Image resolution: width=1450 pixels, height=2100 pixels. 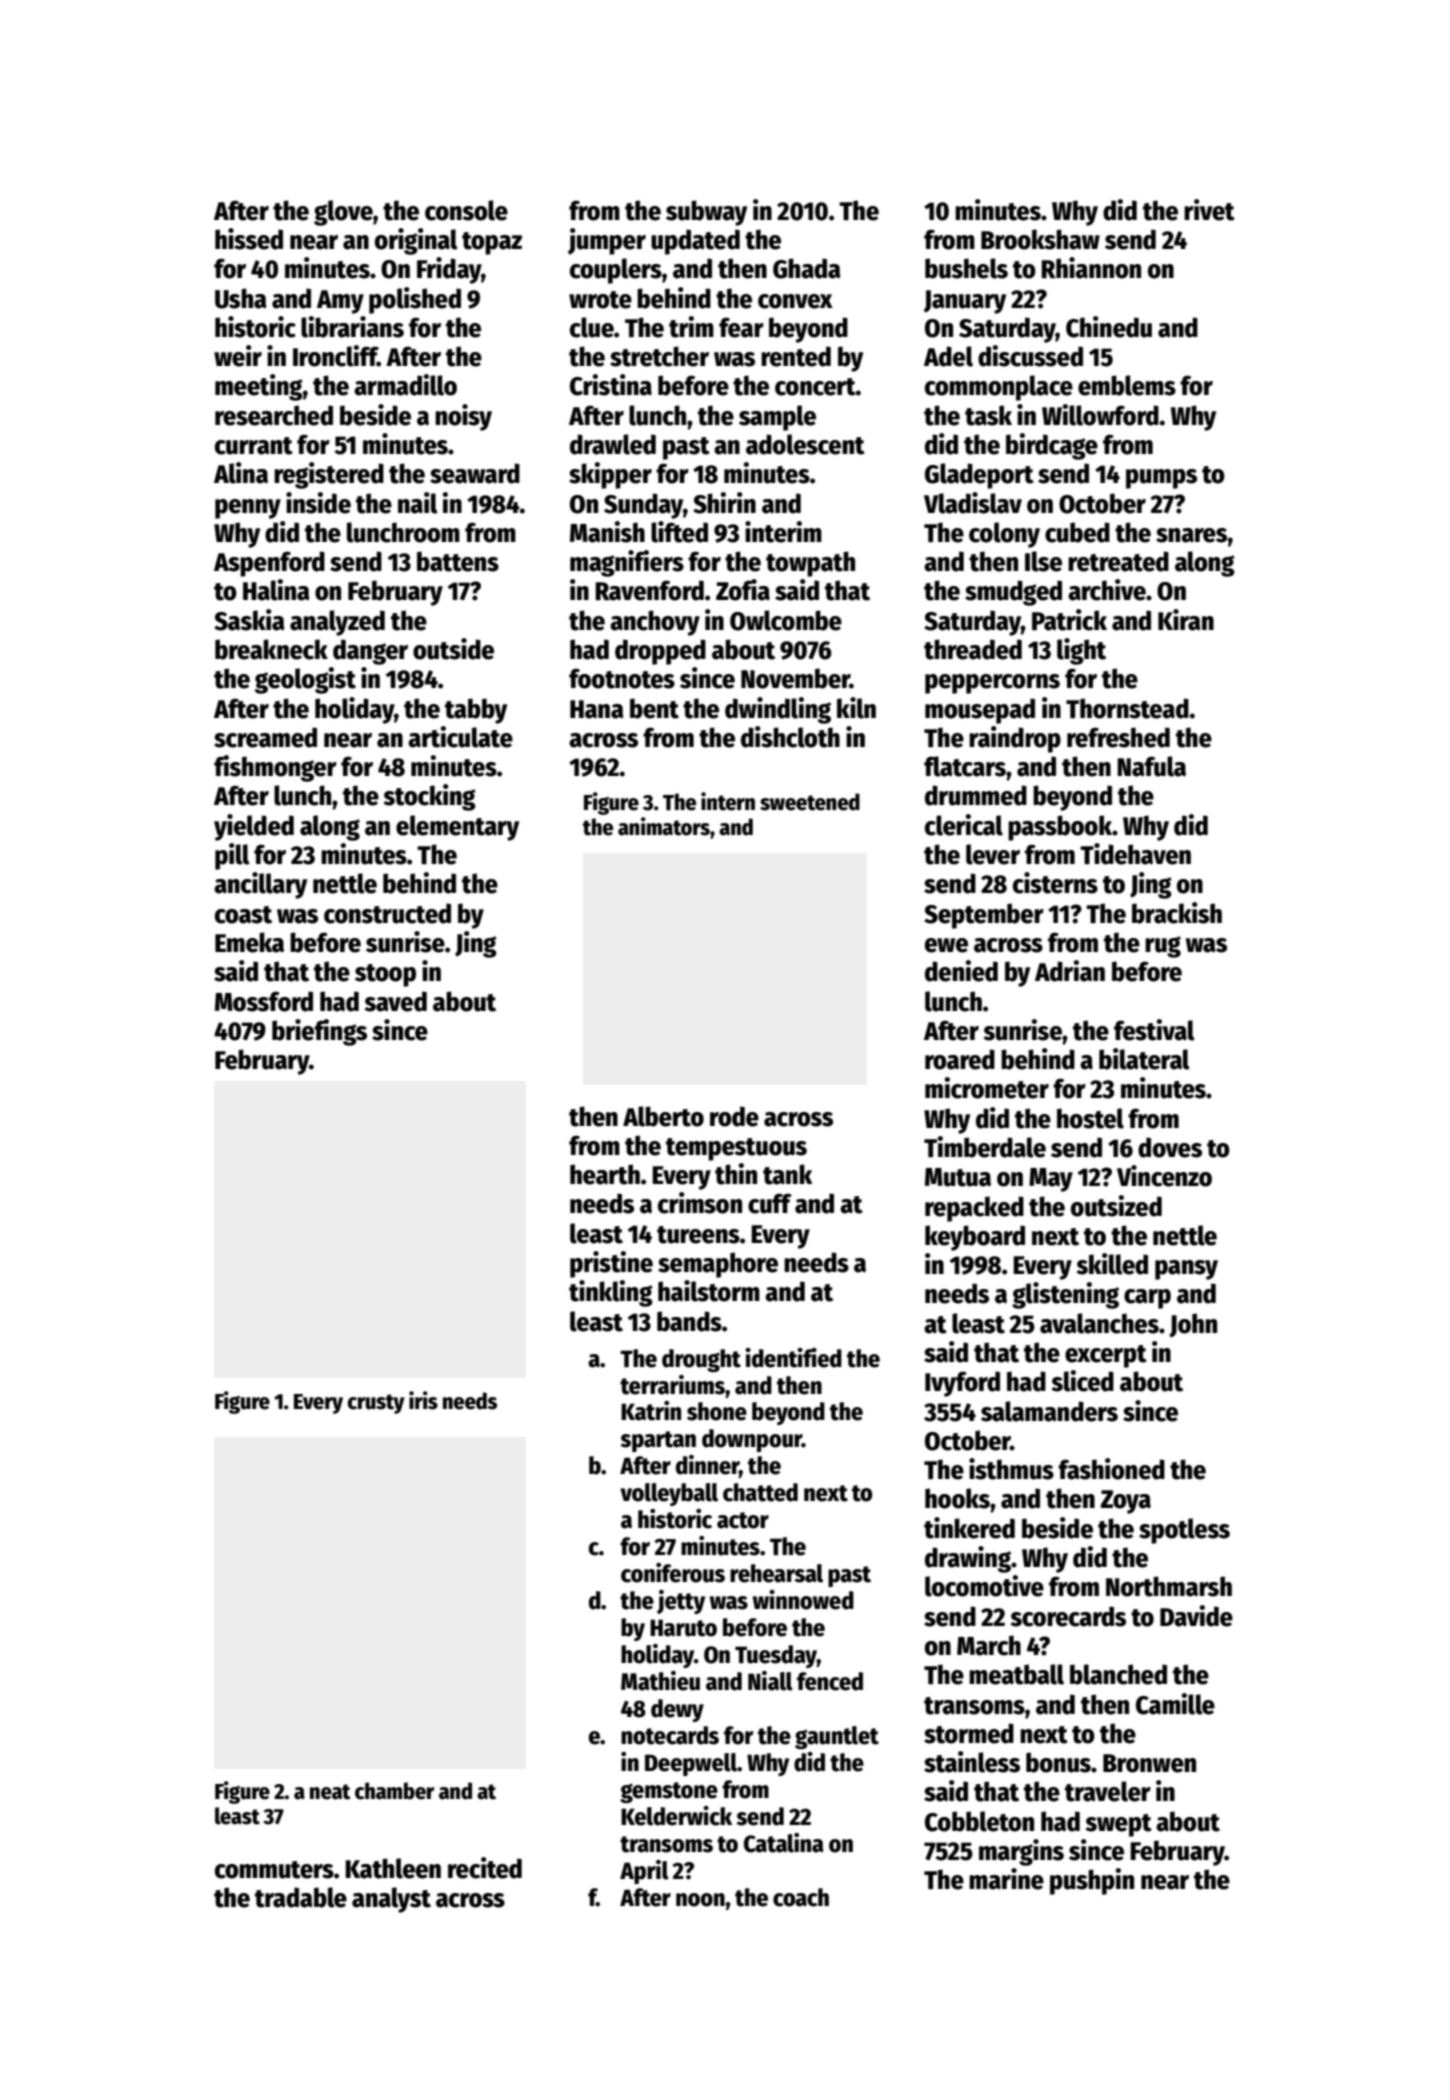 What do you see at coordinates (1127, 385) in the screenshot?
I see `emblems` at bounding box center [1127, 385].
